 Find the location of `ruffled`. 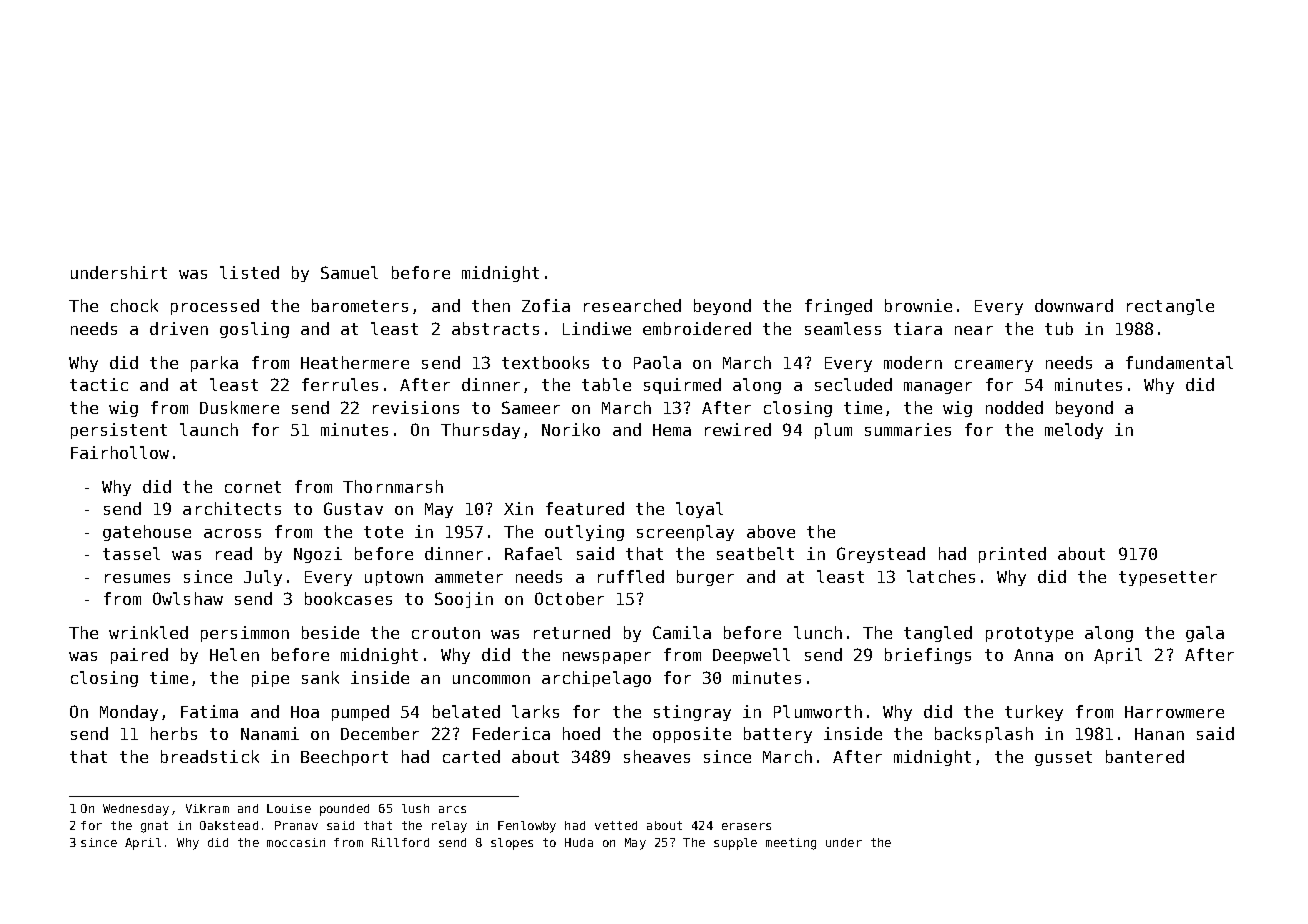

ruffled is located at coordinates (631, 576).
